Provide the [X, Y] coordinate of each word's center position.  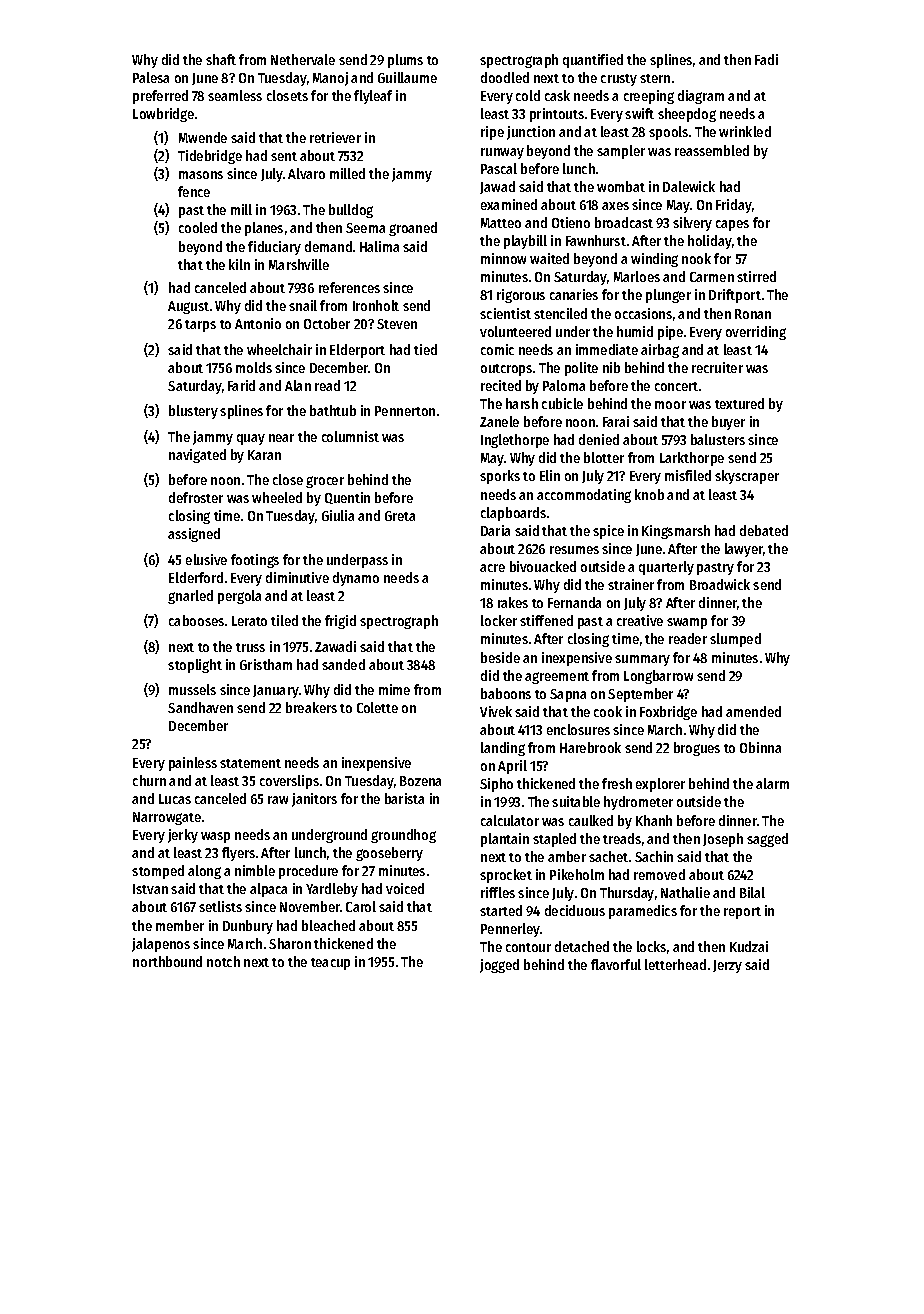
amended [753, 711]
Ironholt [376, 305]
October [327, 323]
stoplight [195, 666]
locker [499, 620]
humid [635, 331]
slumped [735, 640]
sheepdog [687, 115]
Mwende [203, 137]
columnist [350, 436]
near [281, 438]
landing [503, 749]
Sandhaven [200, 707]
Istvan [150, 889]
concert [676, 386]
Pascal [499, 168]
